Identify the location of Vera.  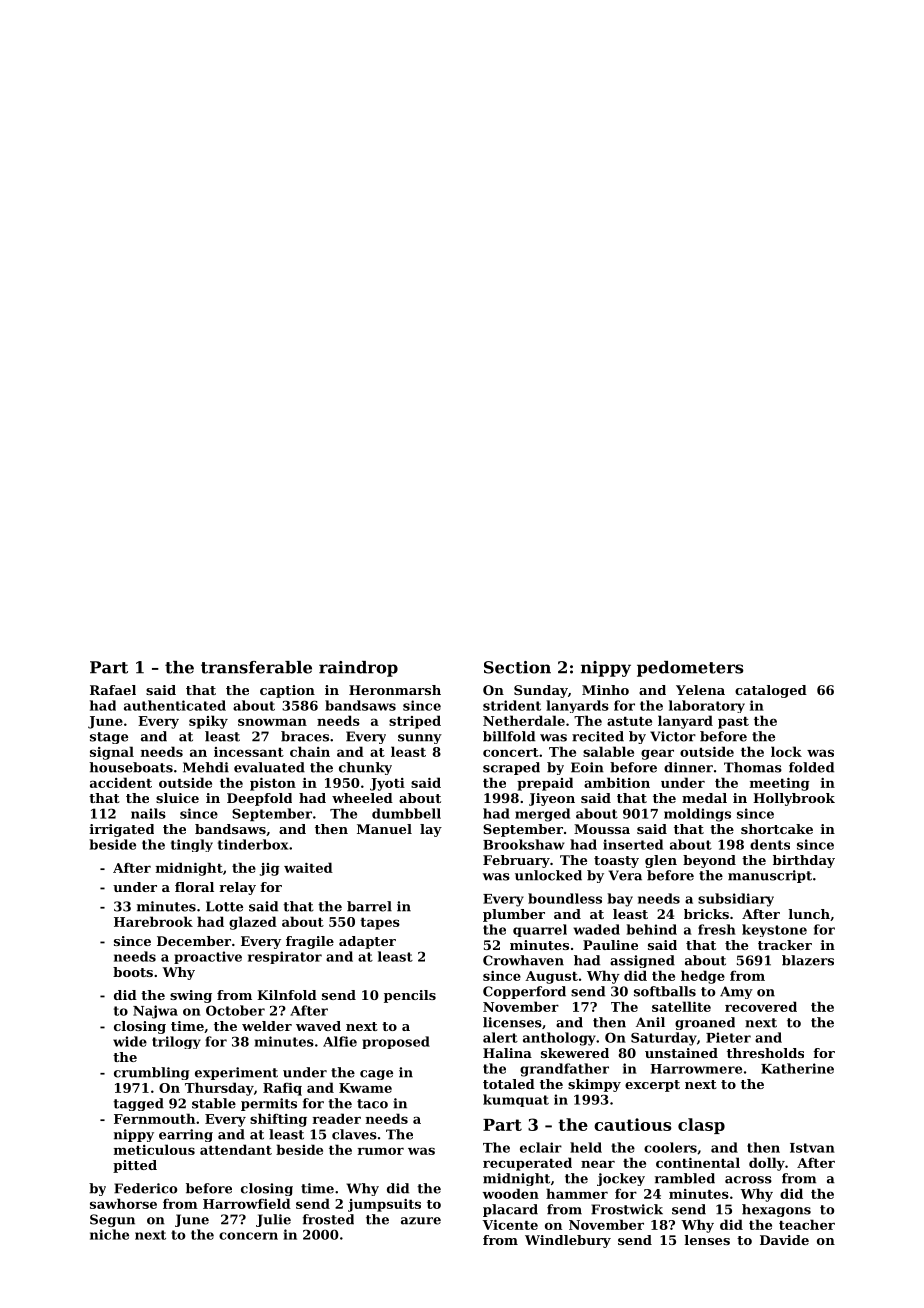
(625, 875).
